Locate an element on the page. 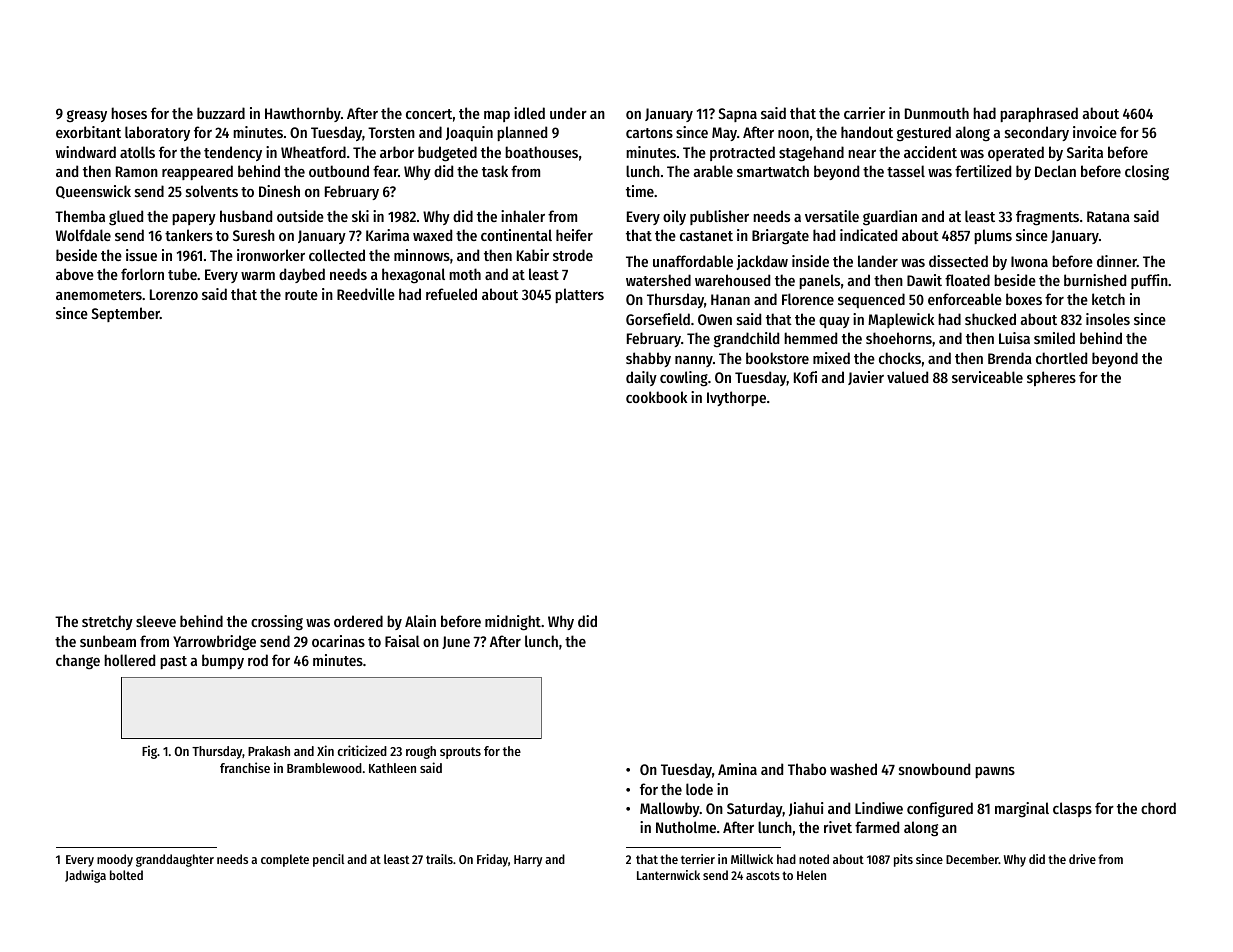 This image has width=1233, height=952. chocks is located at coordinates (900, 358).
